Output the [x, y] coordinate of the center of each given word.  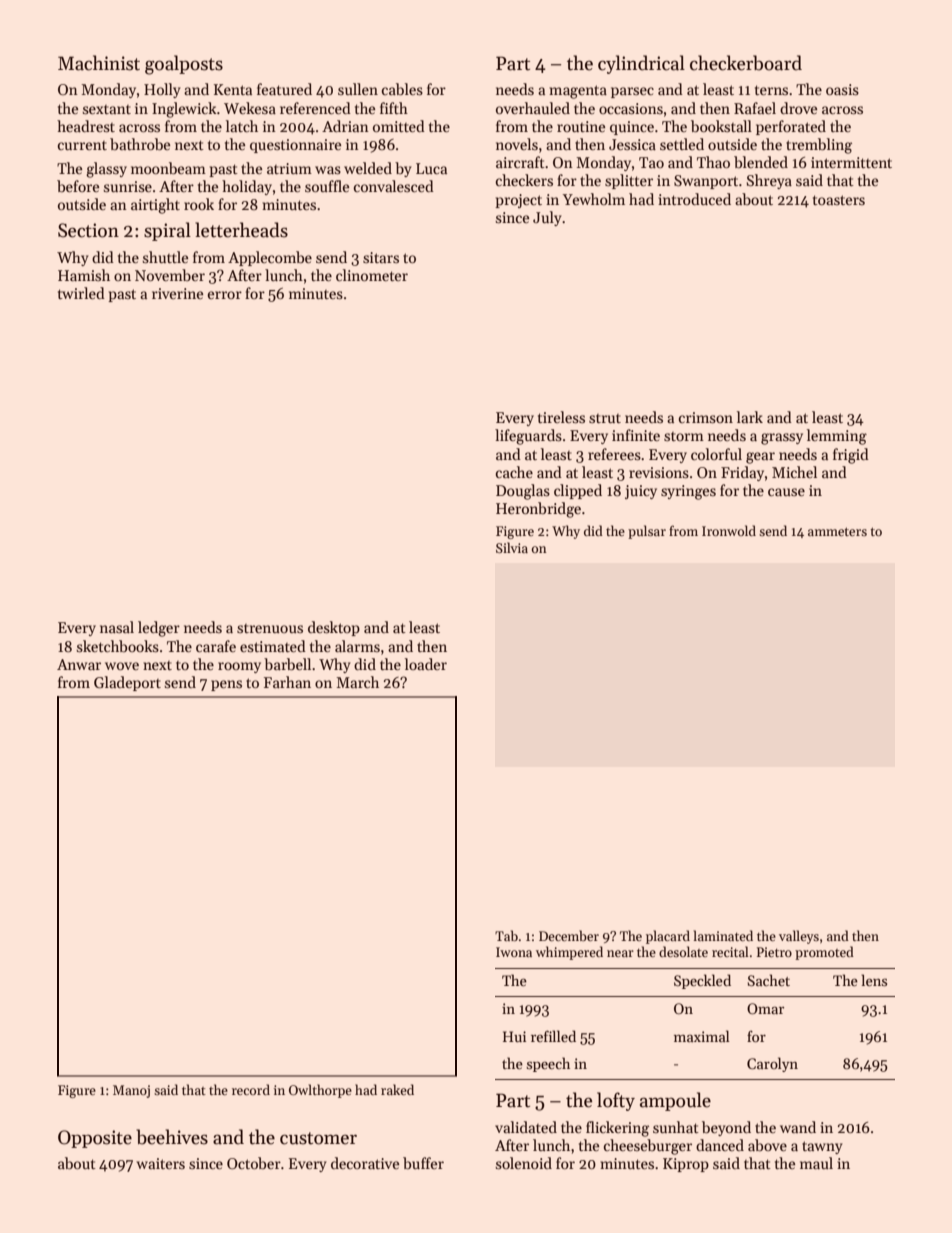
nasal [117, 627]
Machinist [99, 63]
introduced [694, 199]
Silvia [512, 547]
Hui [514, 1036]
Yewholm [594, 199]
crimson [706, 417]
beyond [726, 1128]
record [251, 1089]
